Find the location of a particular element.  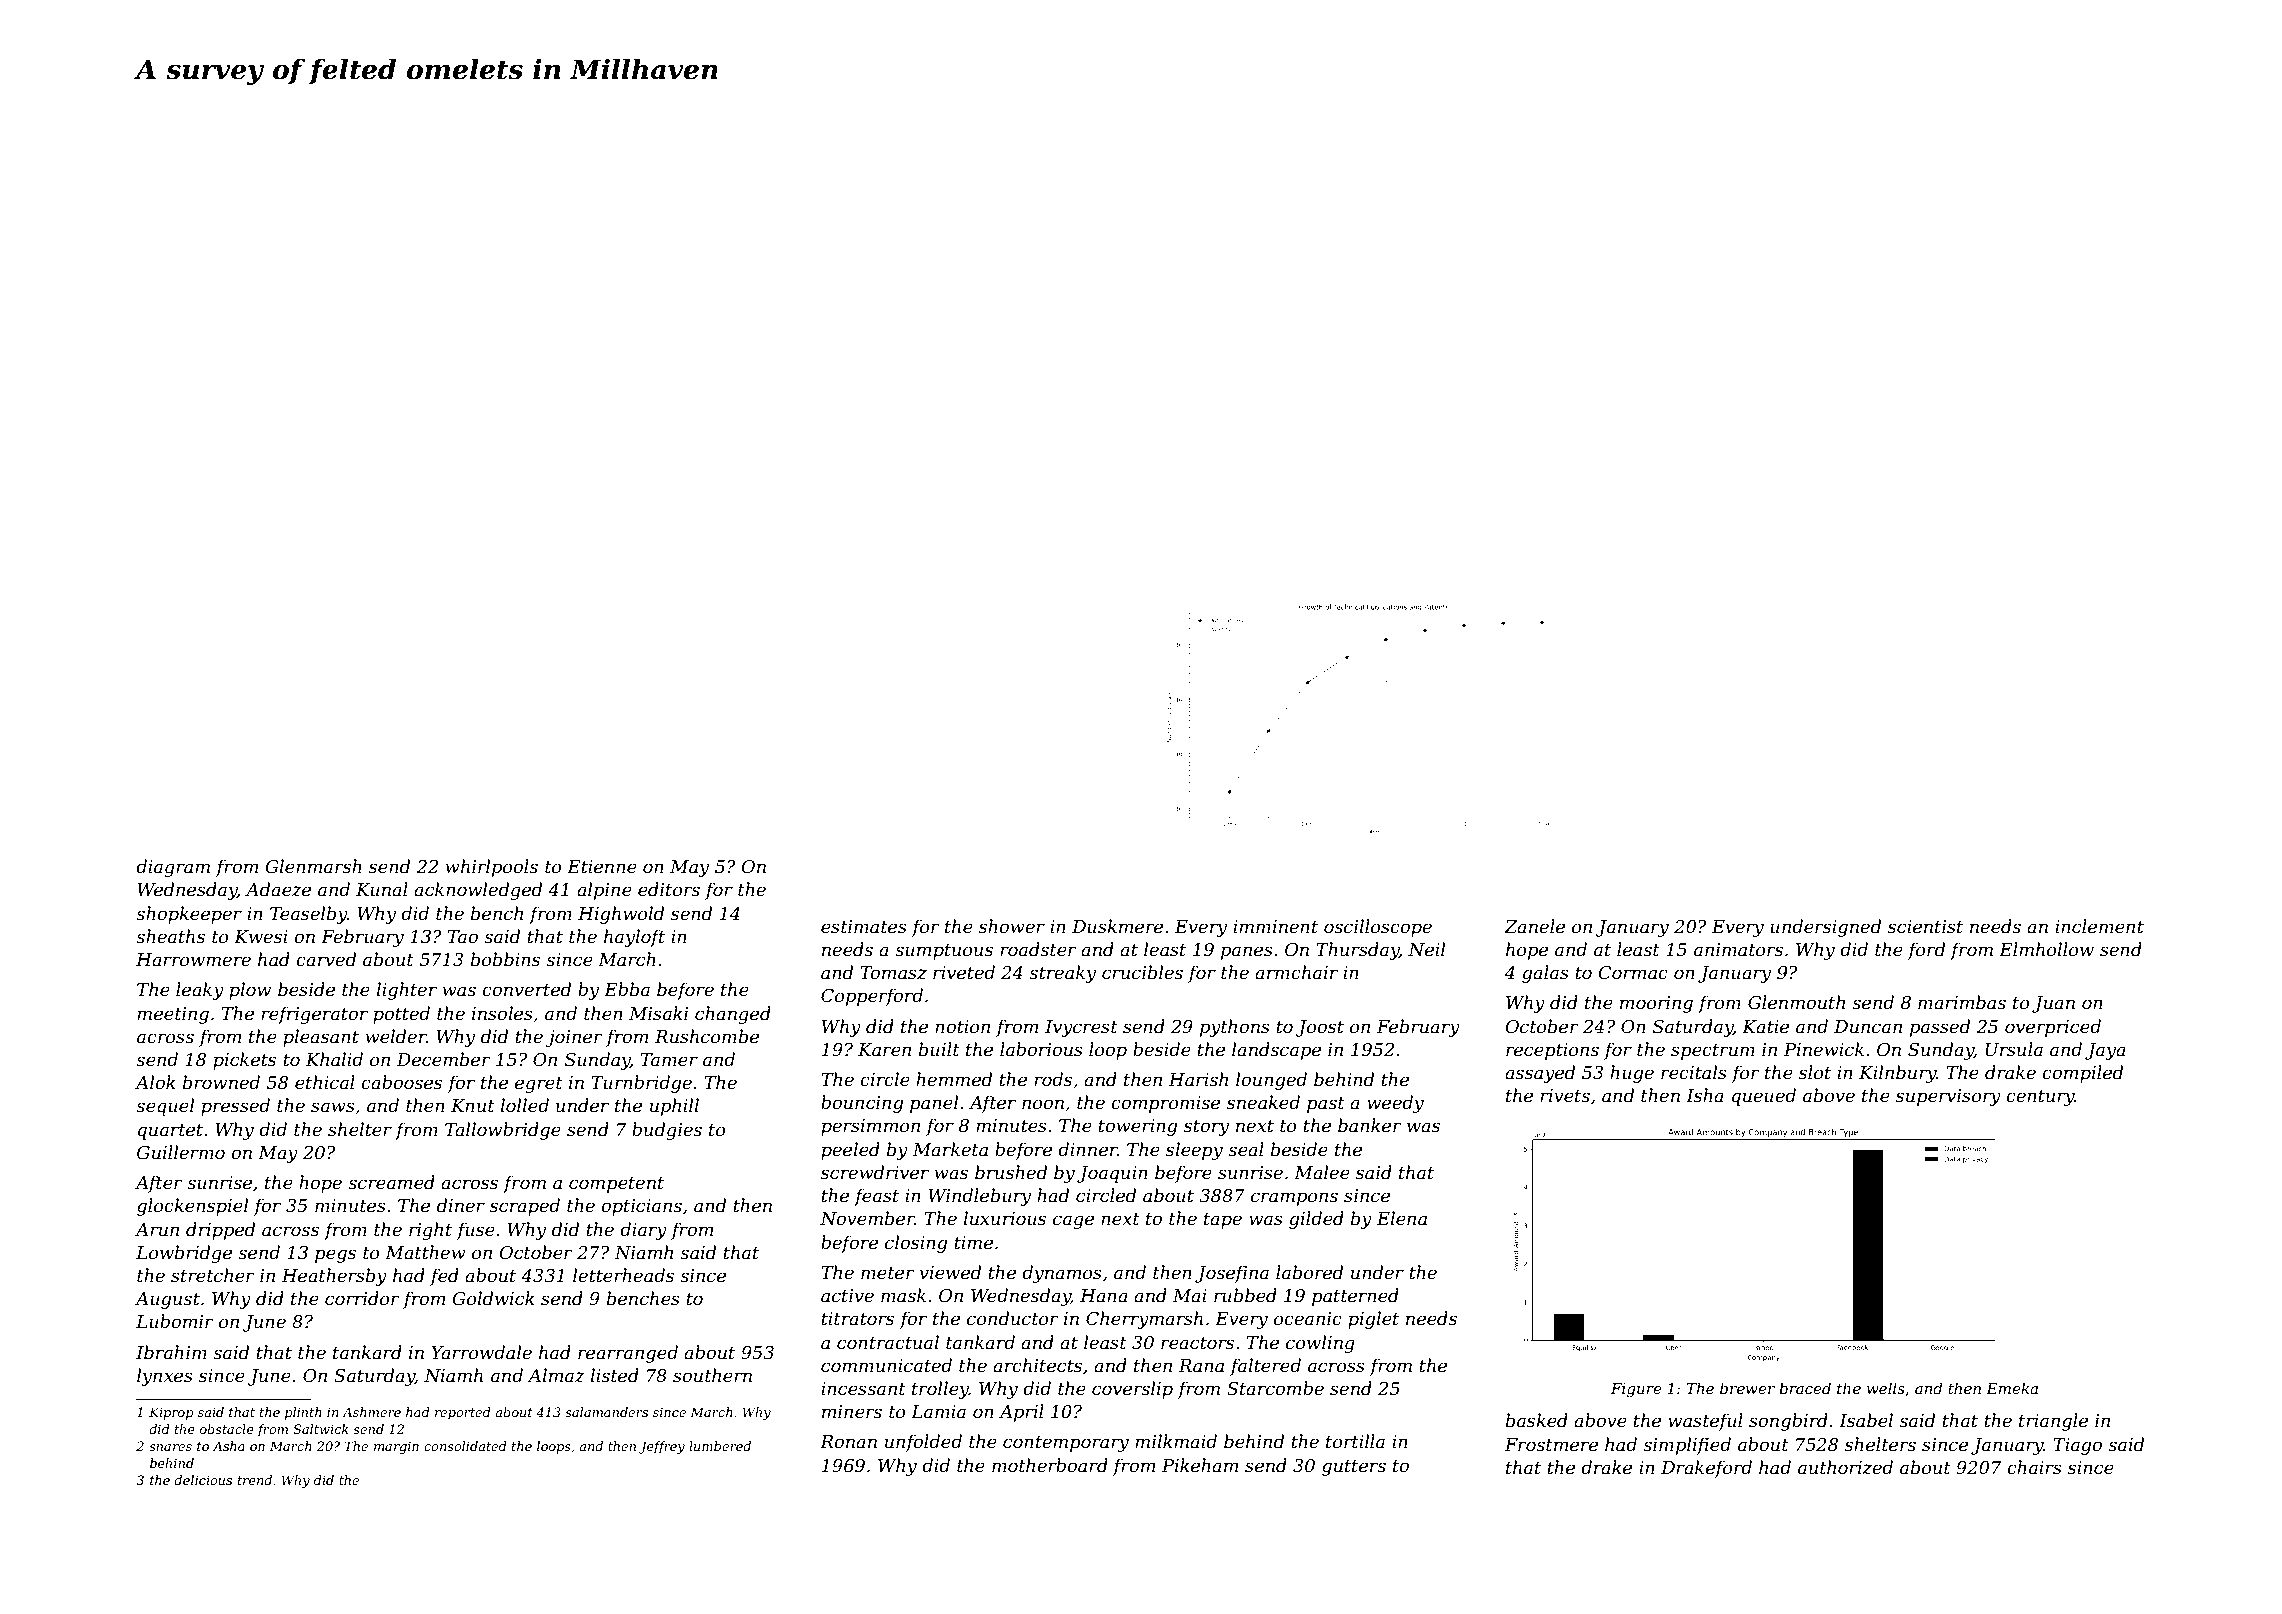

imminent is located at coordinates (1275, 927).
